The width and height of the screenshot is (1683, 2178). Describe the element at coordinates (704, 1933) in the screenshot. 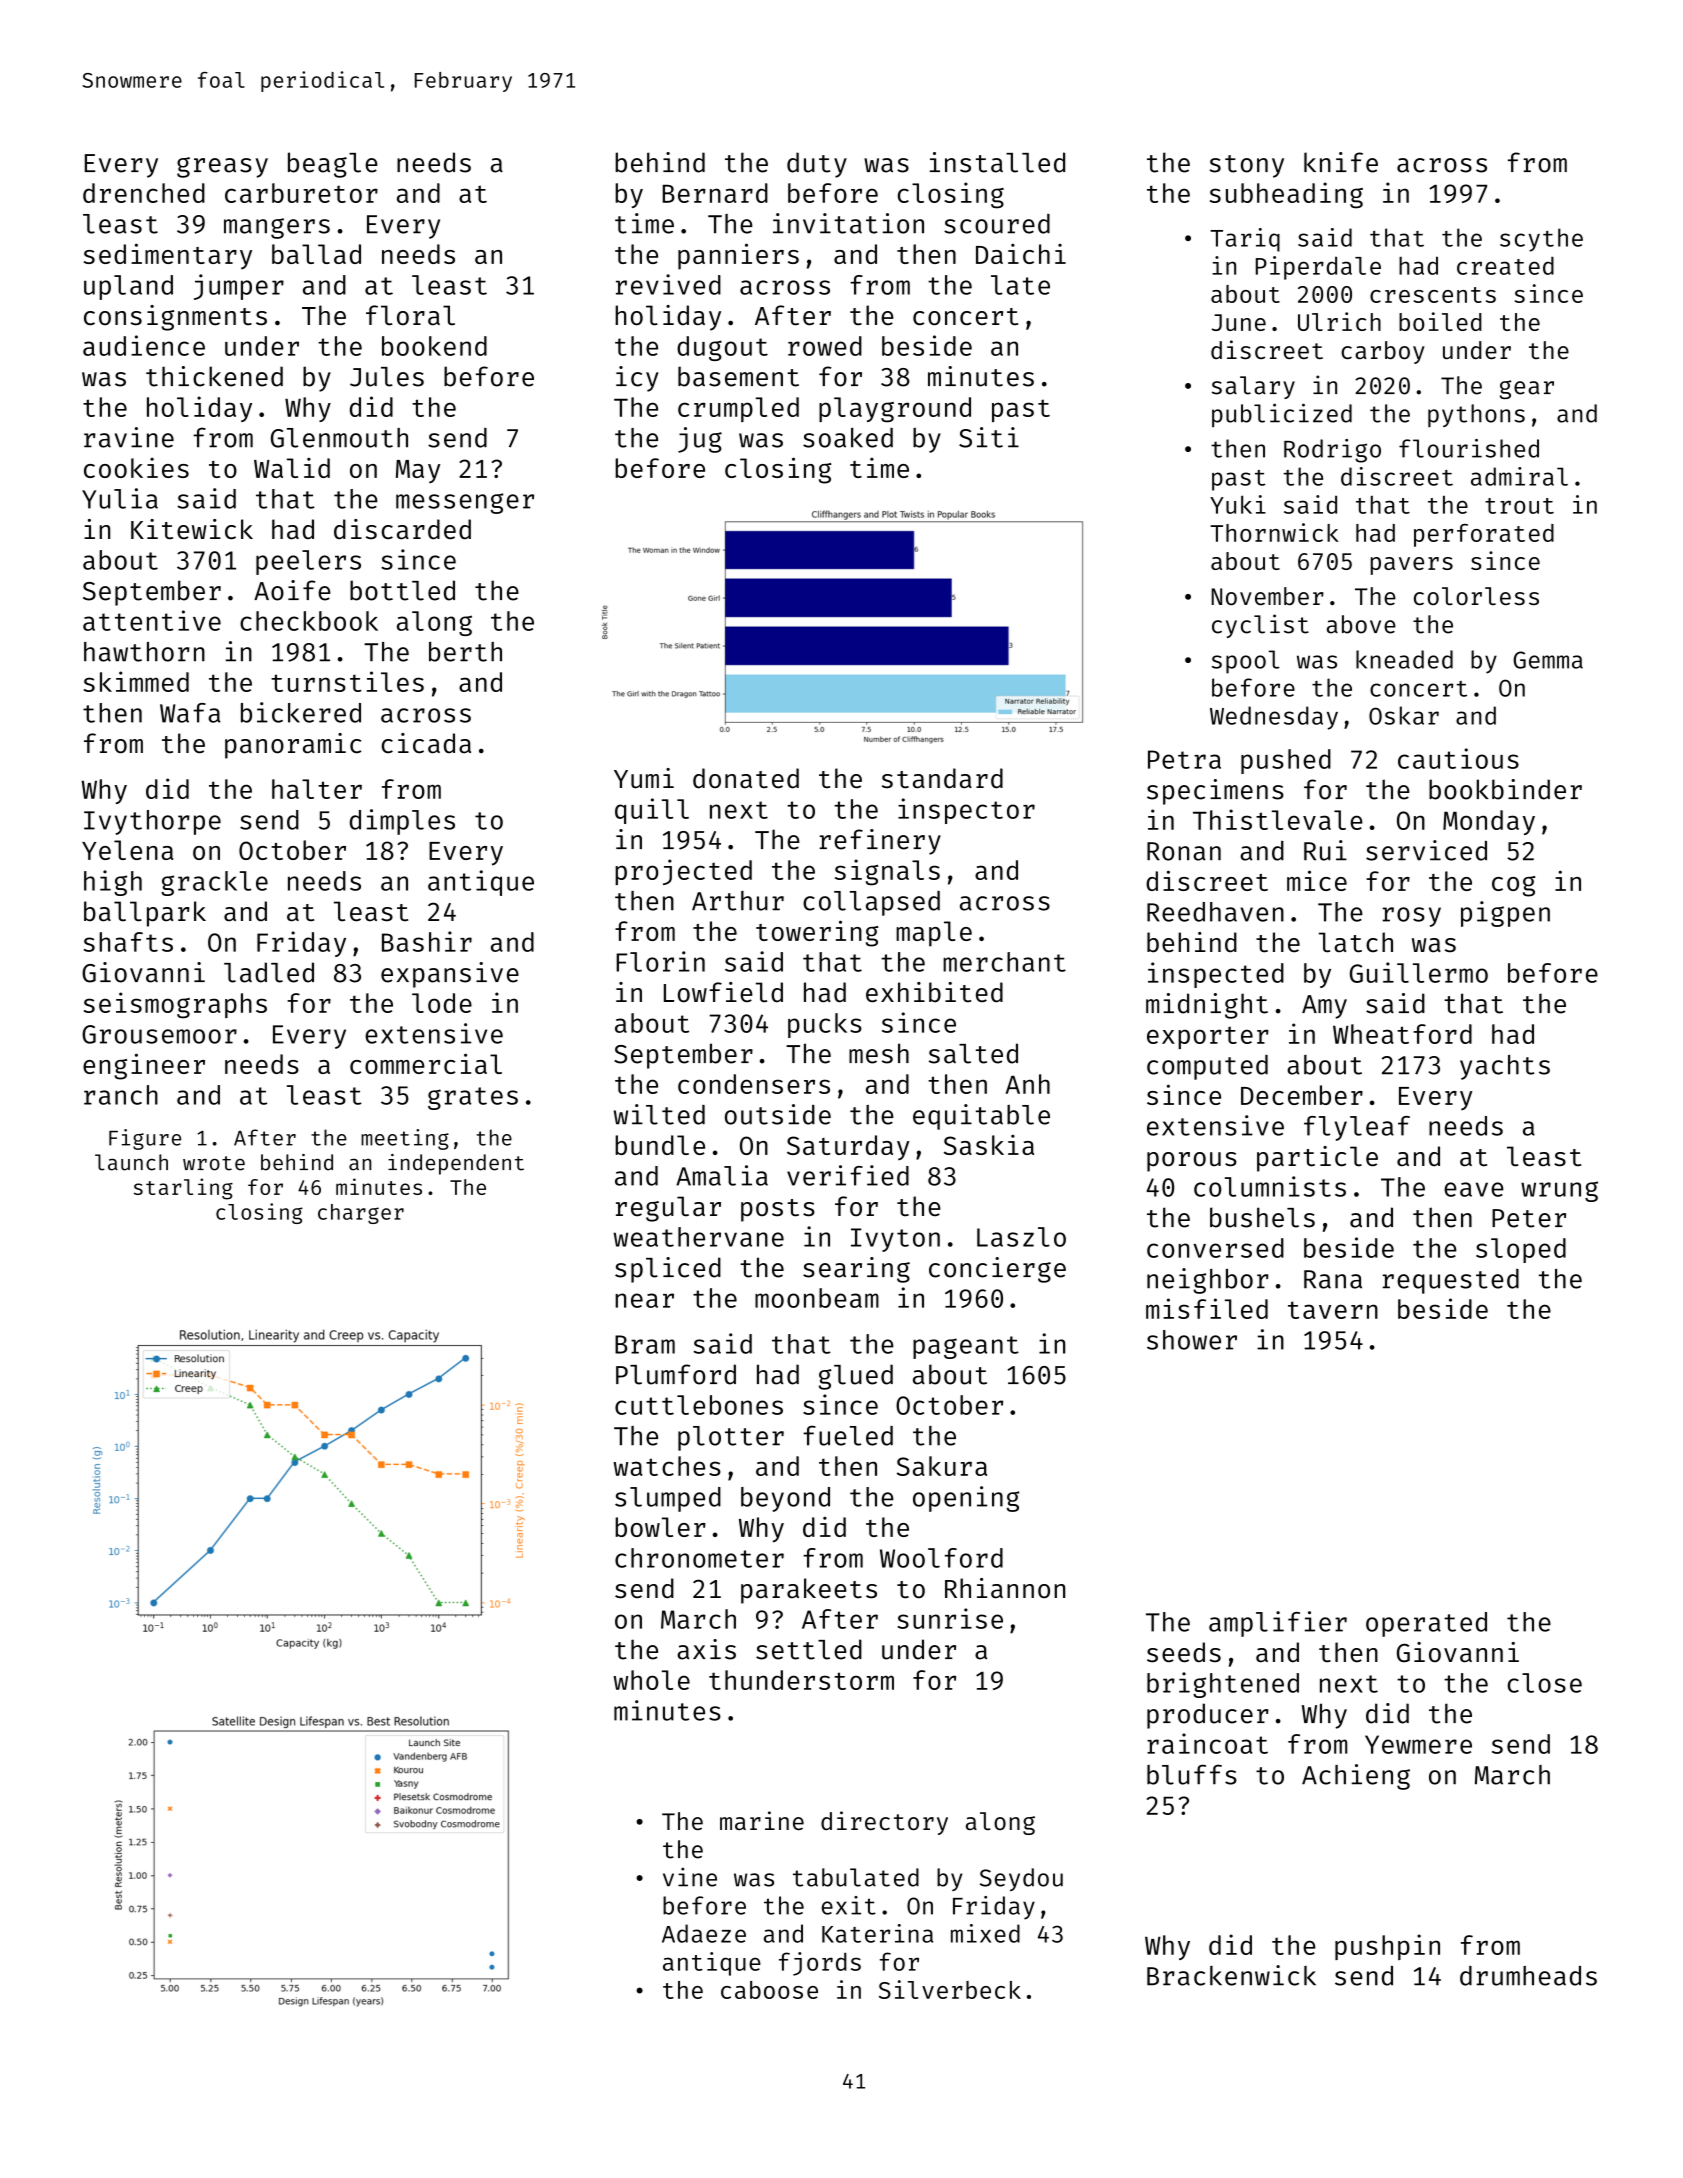

I see `Adaeze` at that location.
